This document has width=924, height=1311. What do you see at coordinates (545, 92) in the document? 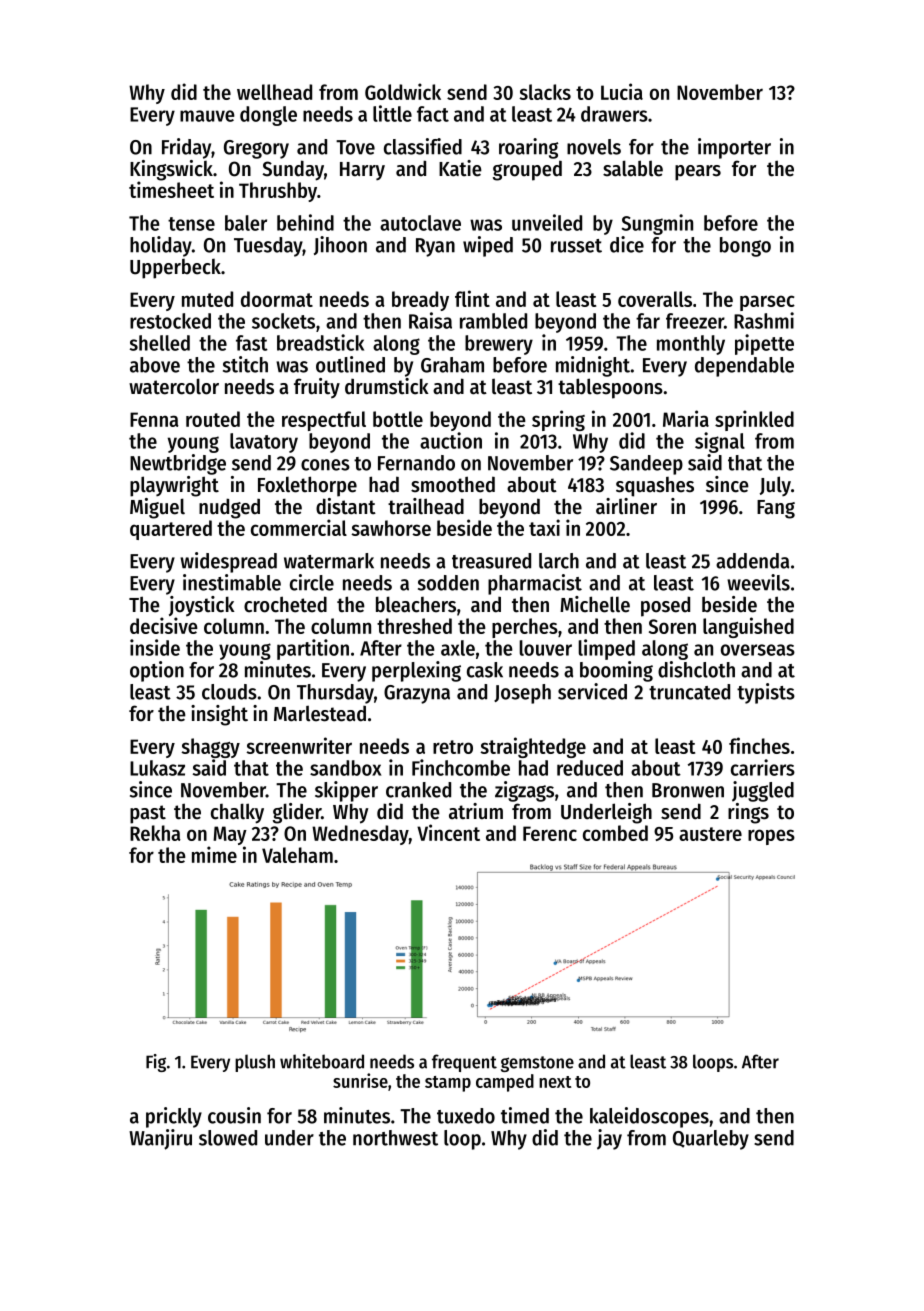
I see `slacks` at bounding box center [545, 92].
